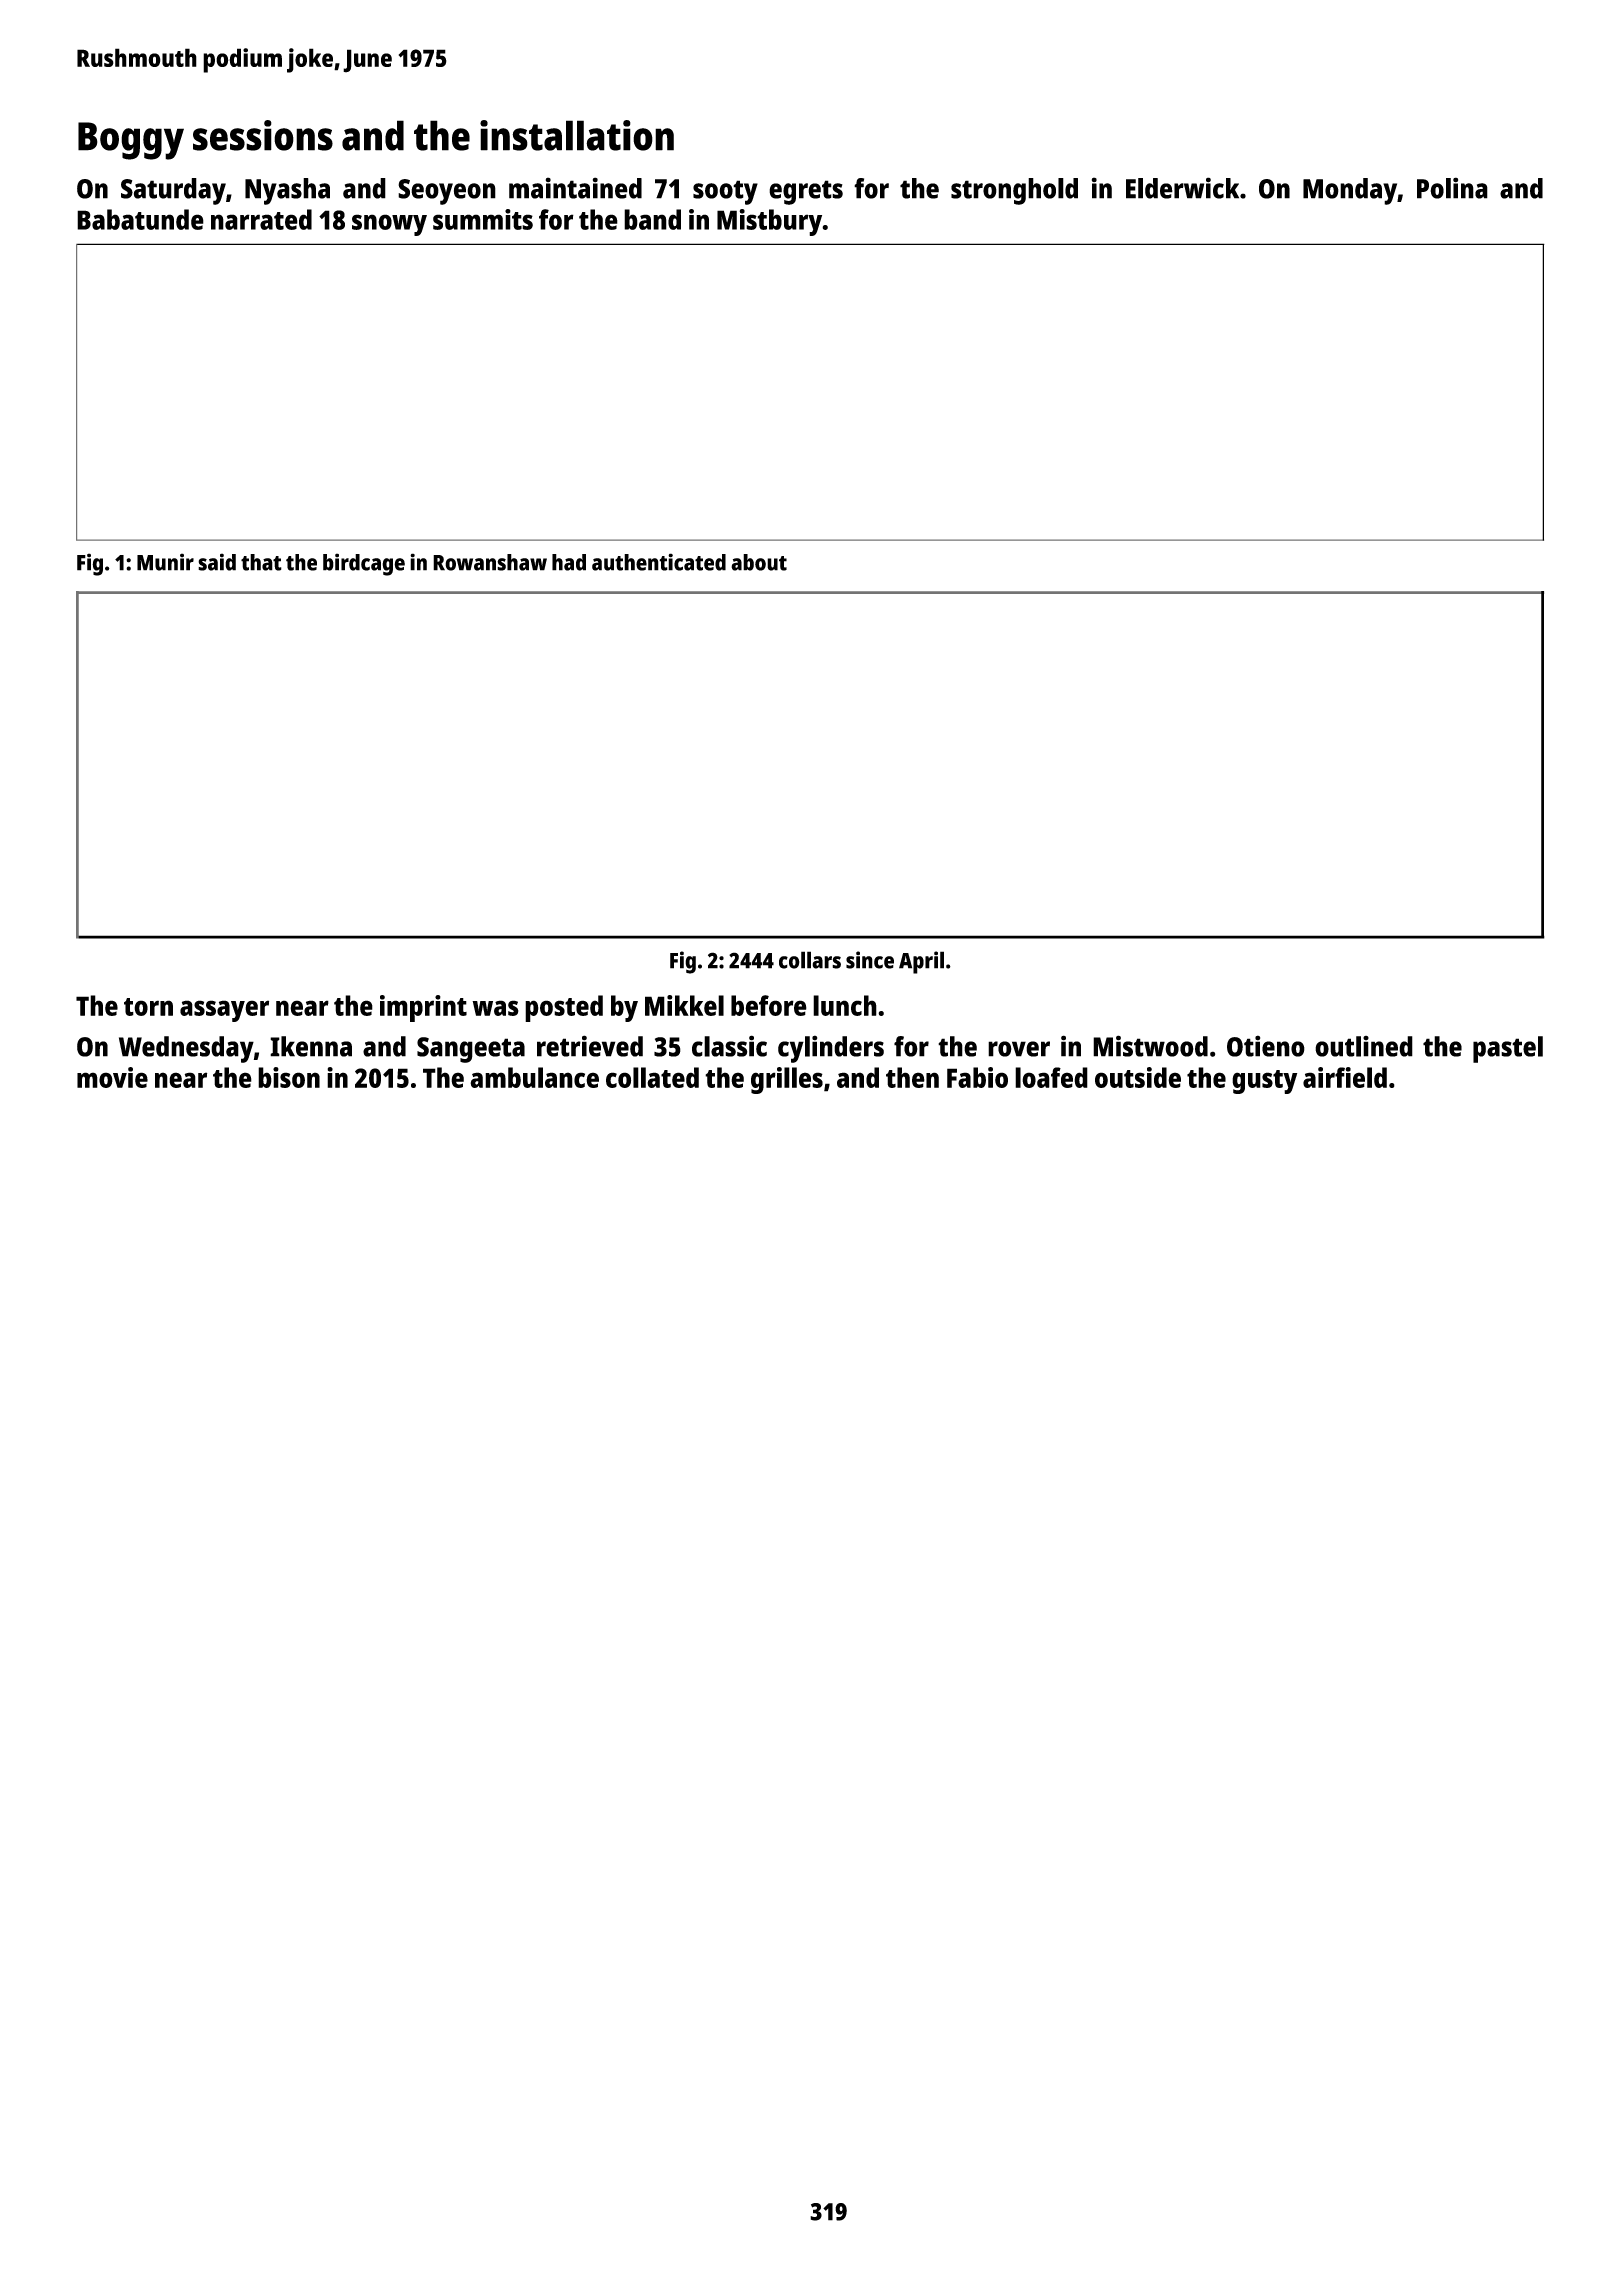 The width and height of the screenshot is (1620, 2292). I want to click on Boggy, so click(131, 141).
